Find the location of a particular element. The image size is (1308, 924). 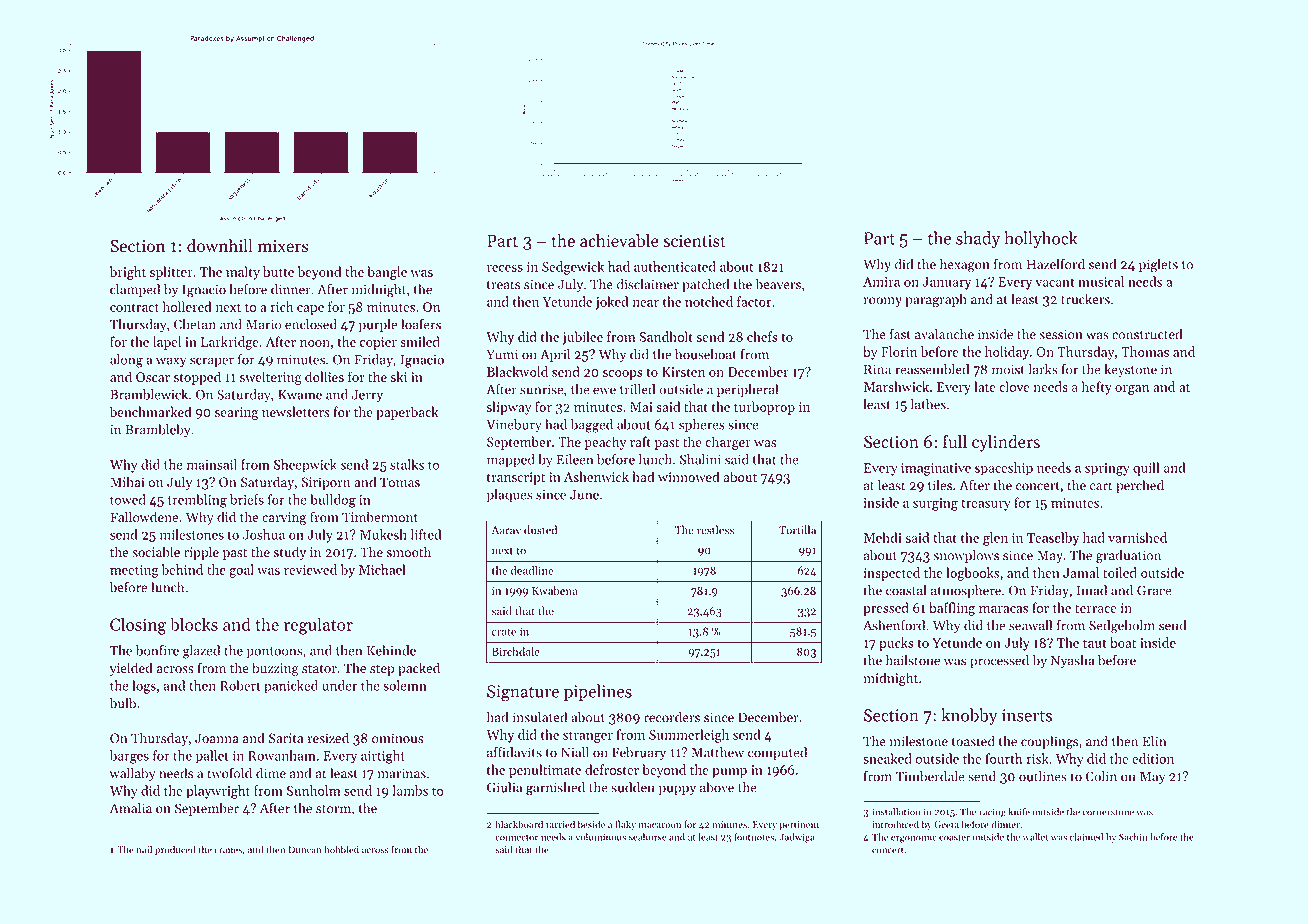

near is located at coordinates (645, 303).
